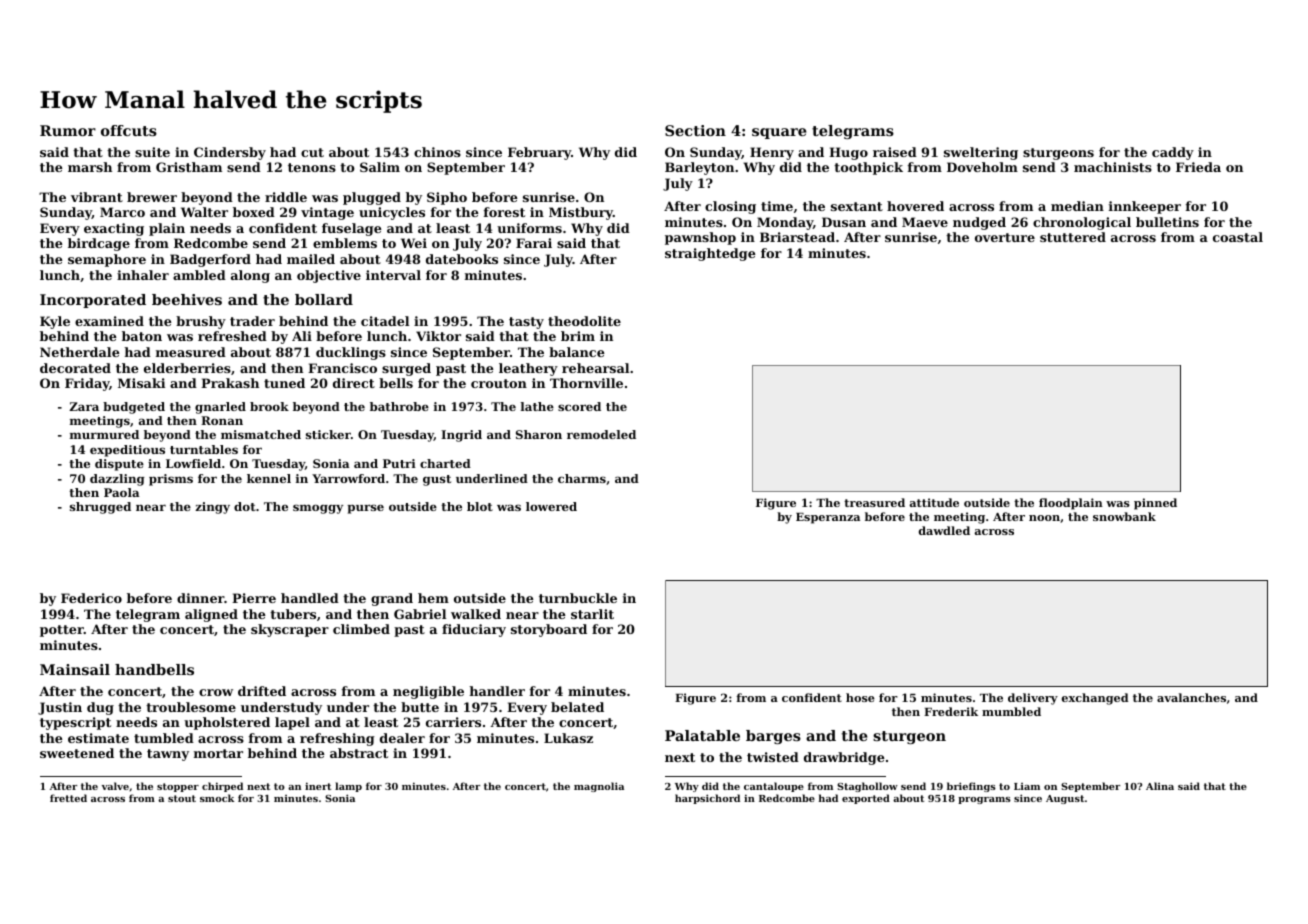 The image size is (1308, 924). Describe the element at coordinates (1191, 697) in the page. I see `avalanches` at that location.
